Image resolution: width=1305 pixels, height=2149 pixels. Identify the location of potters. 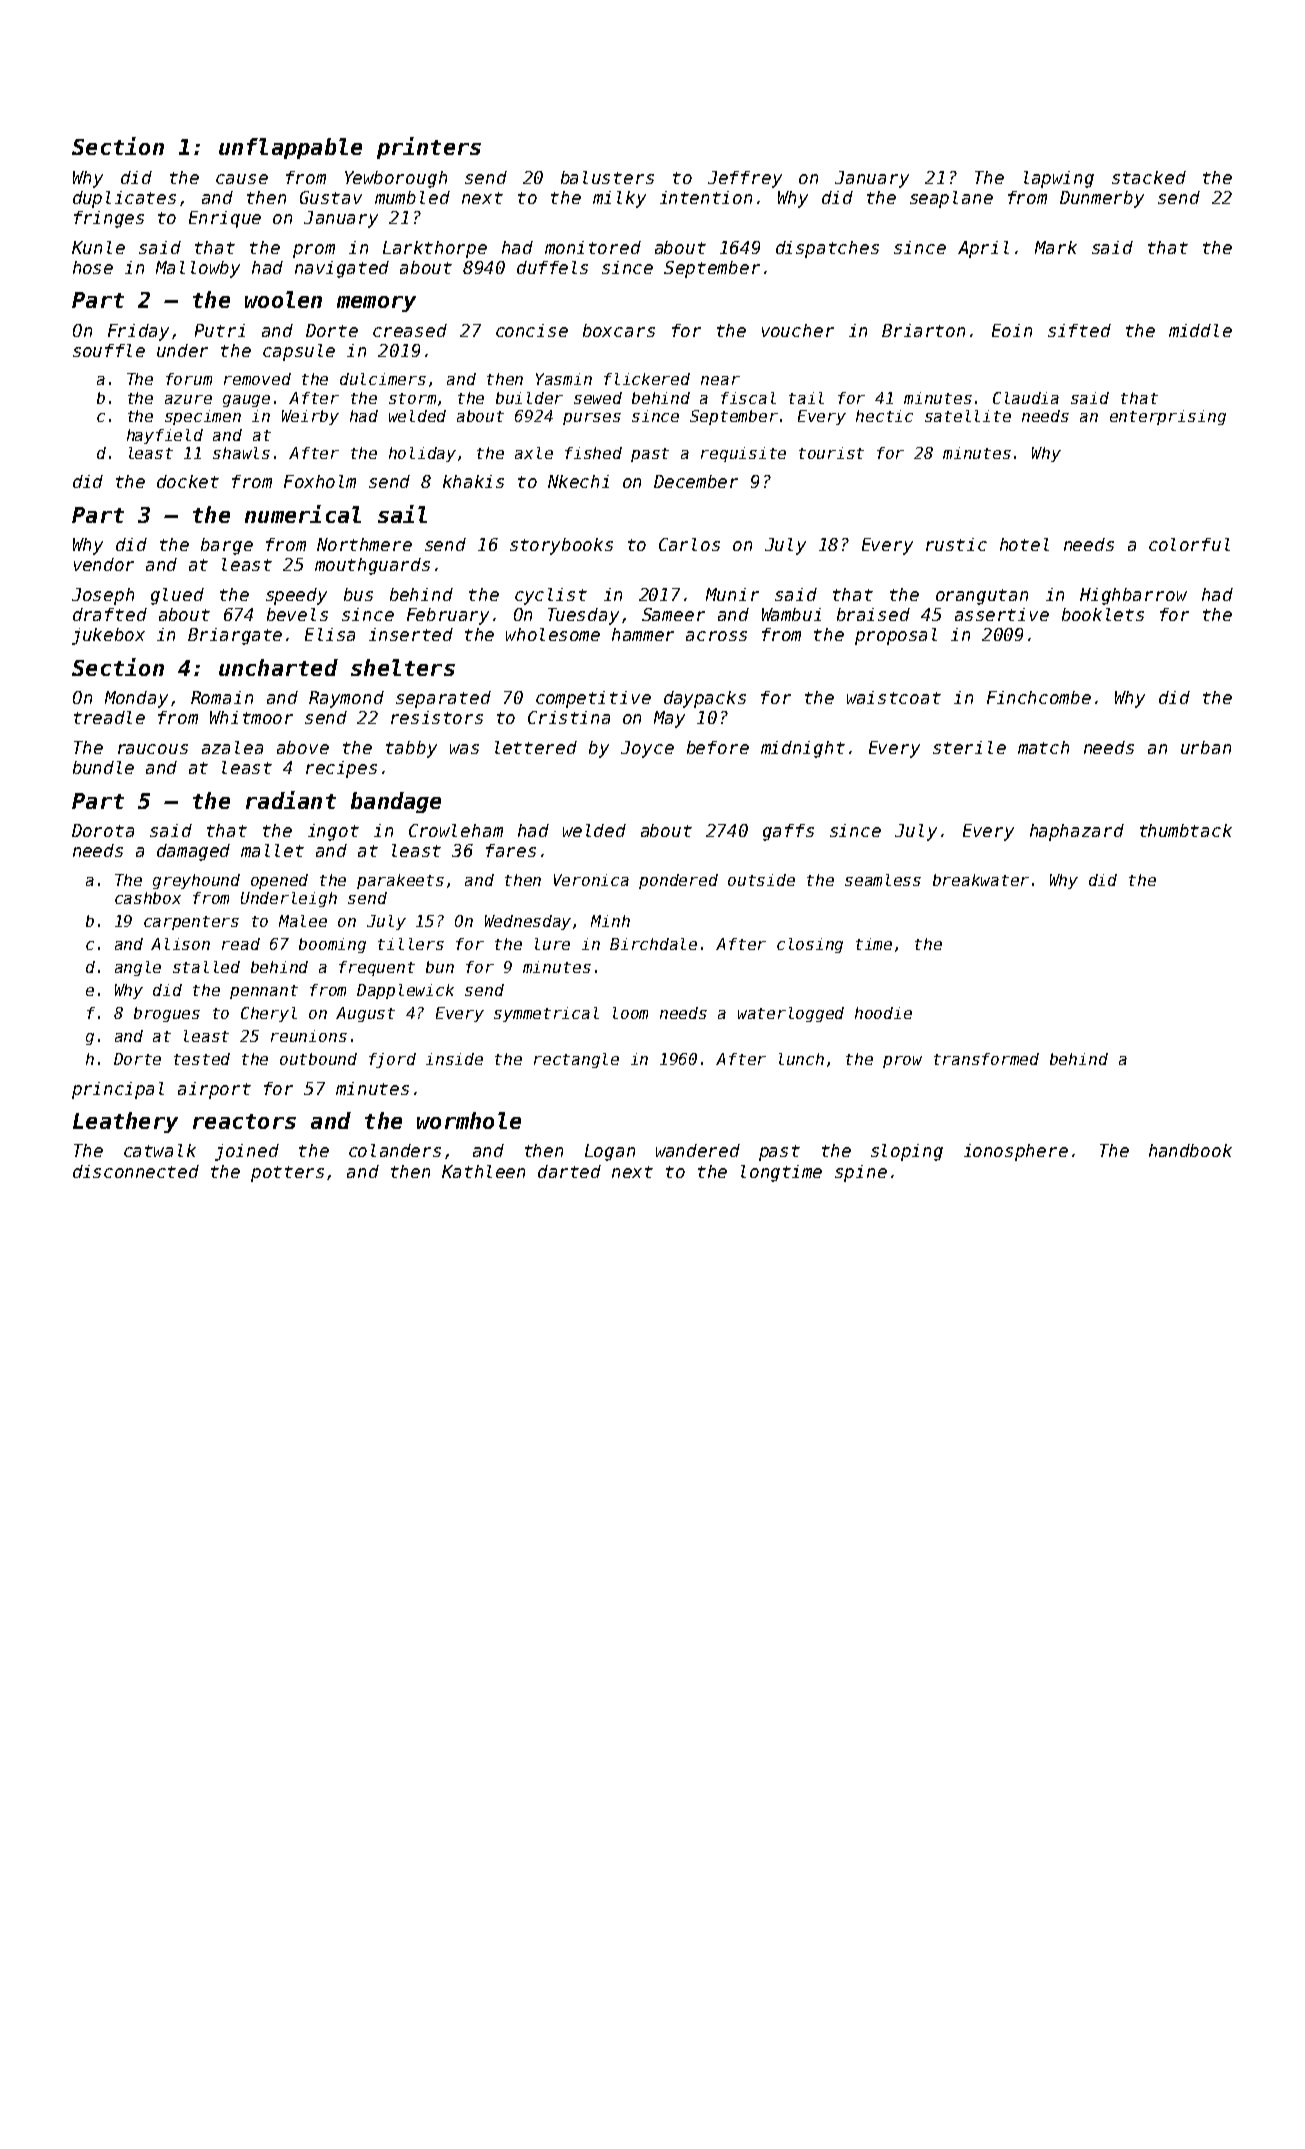
(287, 1174).
